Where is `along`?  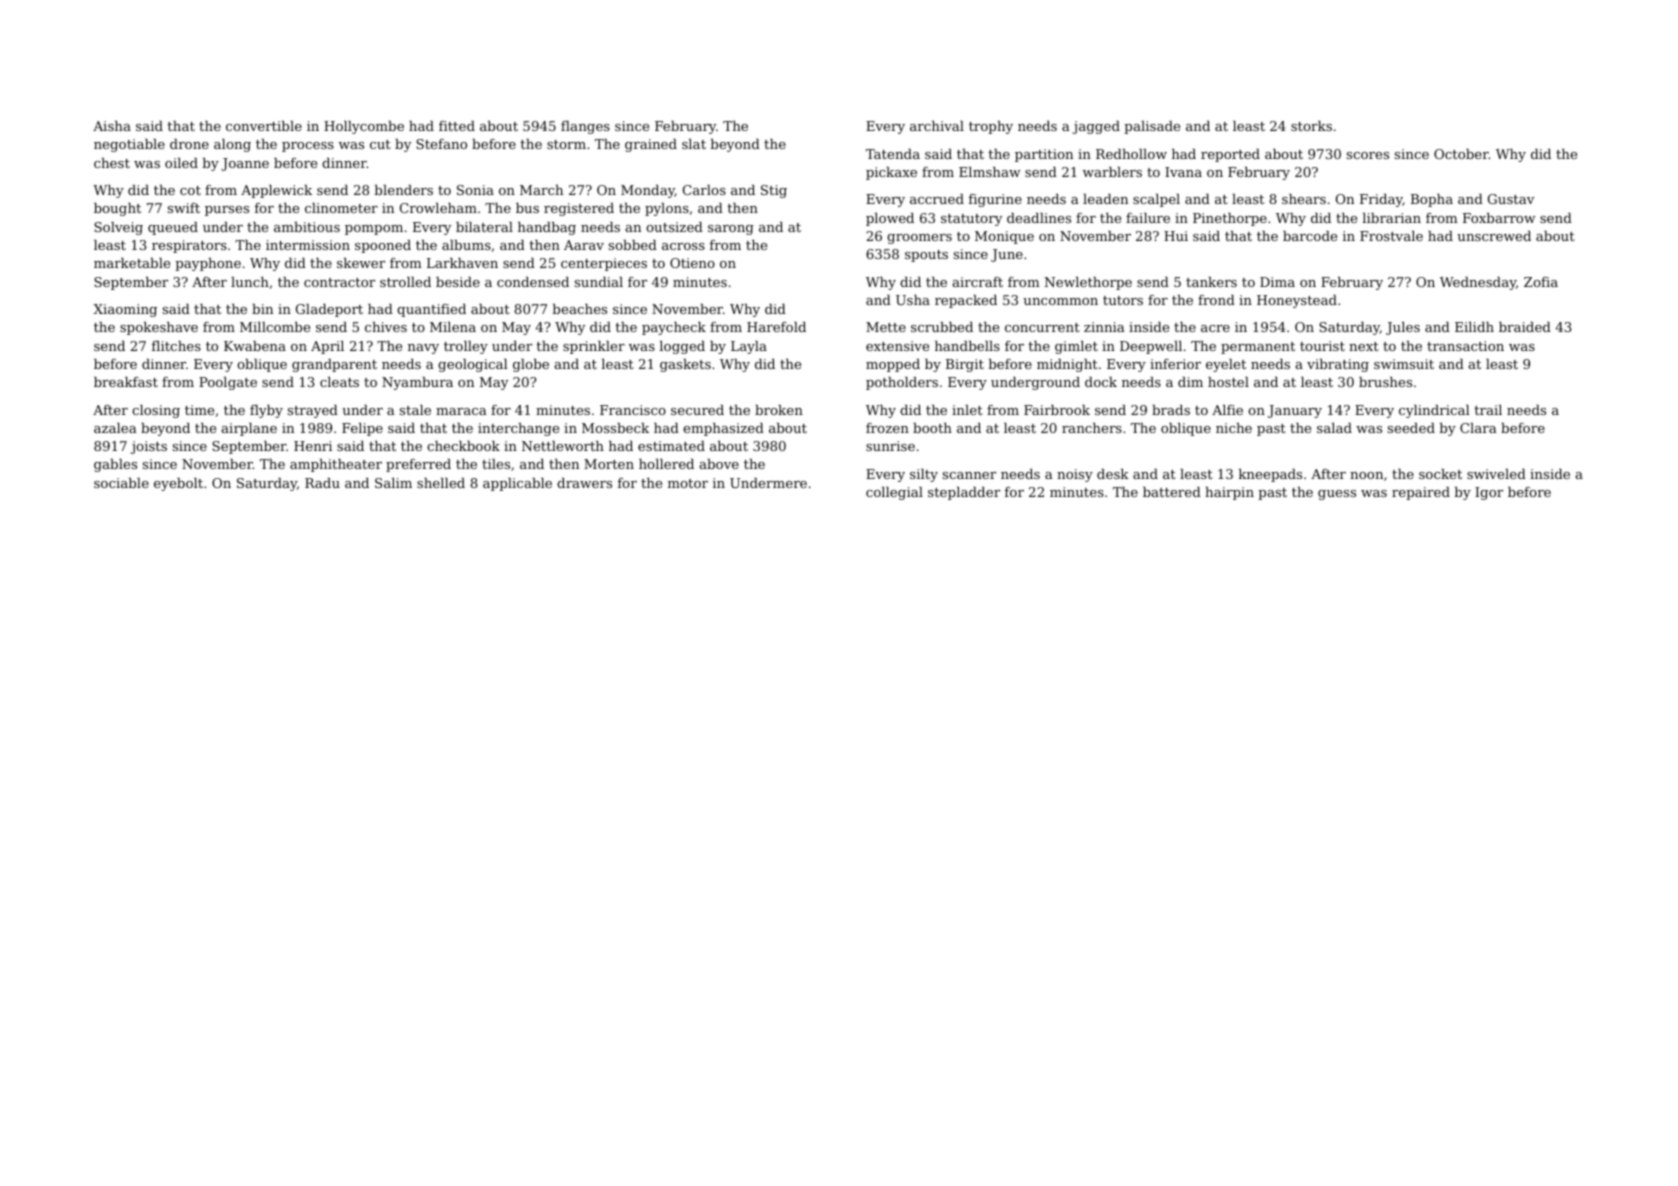 along is located at coordinates (232, 145).
